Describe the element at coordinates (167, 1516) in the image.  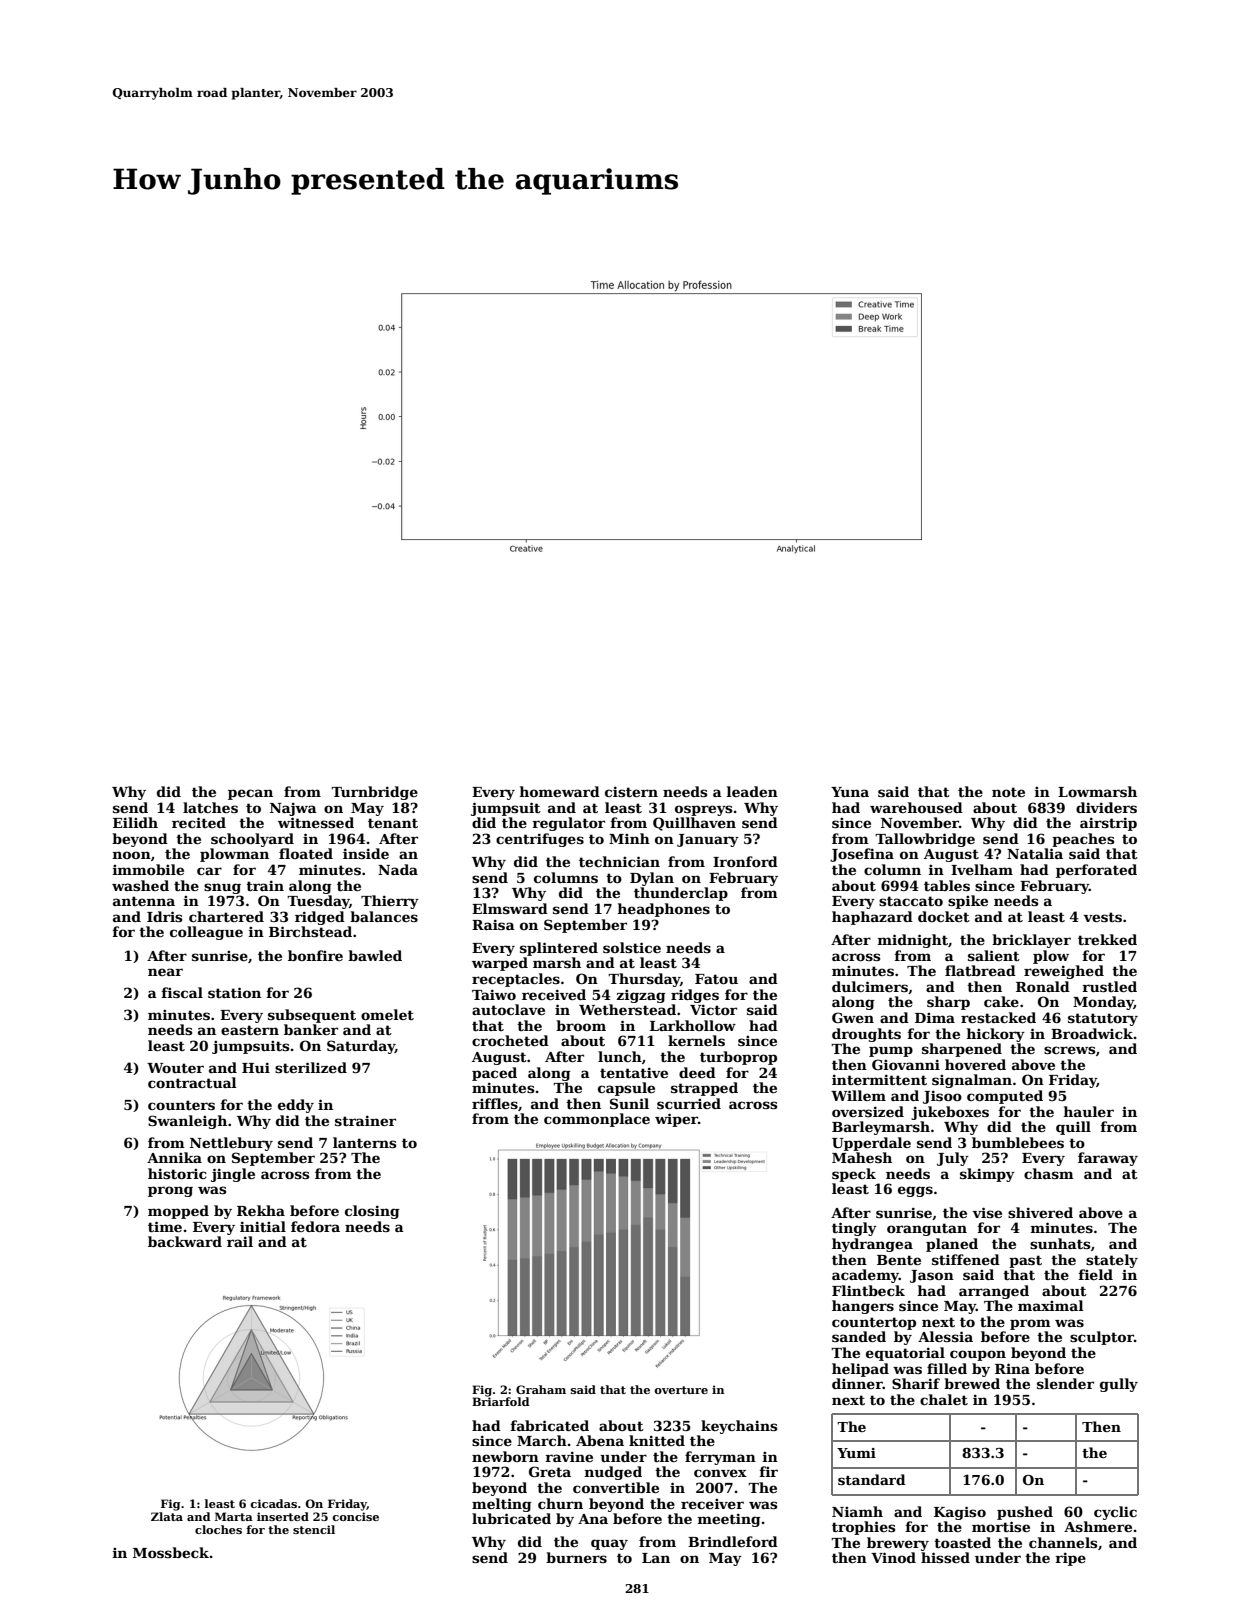
I see `Zlata` at that location.
